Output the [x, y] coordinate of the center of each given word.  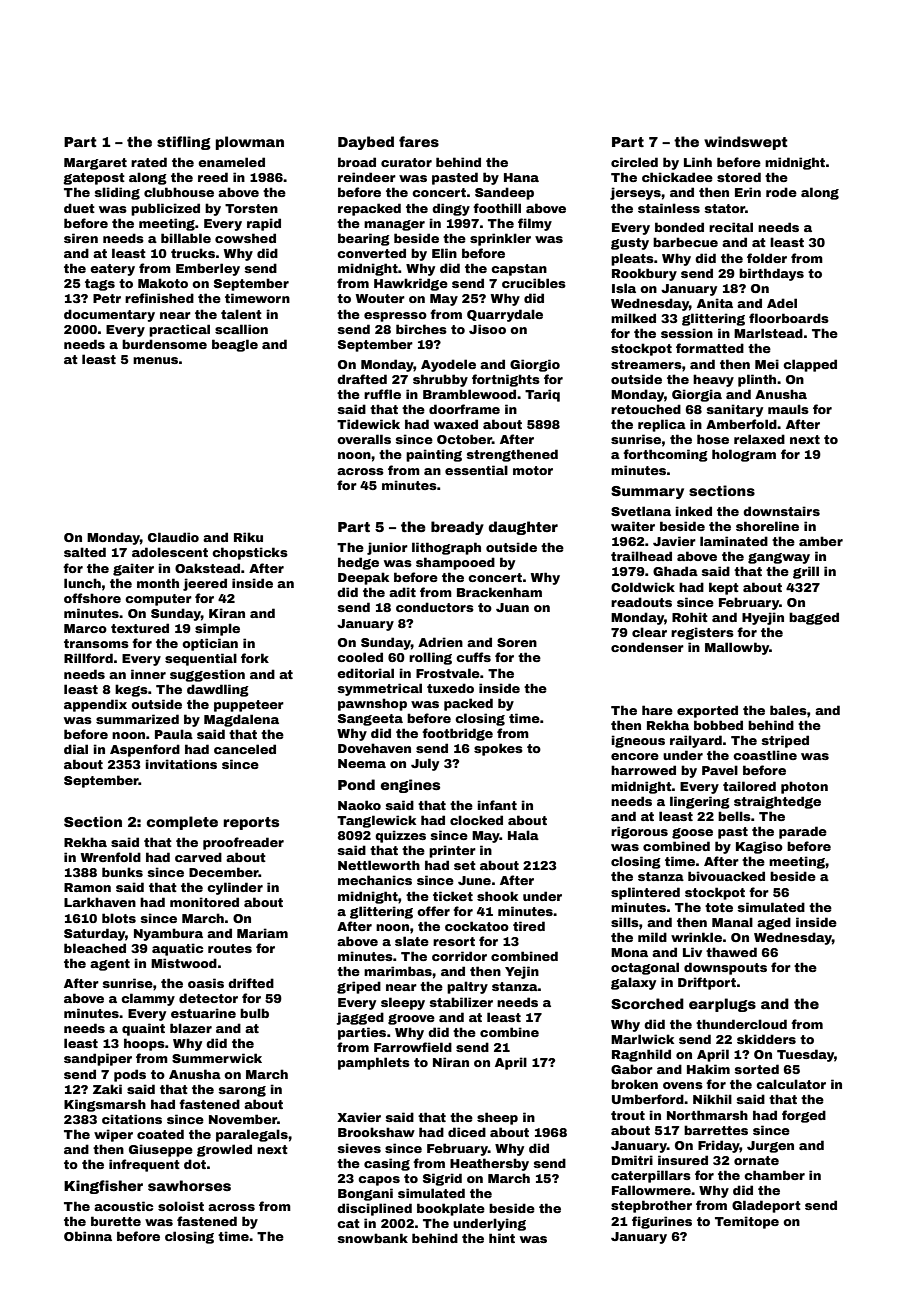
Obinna [88, 1236]
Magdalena [241, 720]
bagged [814, 618]
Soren [517, 642]
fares [419, 141]
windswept [746, 143]
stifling [184, 143]
